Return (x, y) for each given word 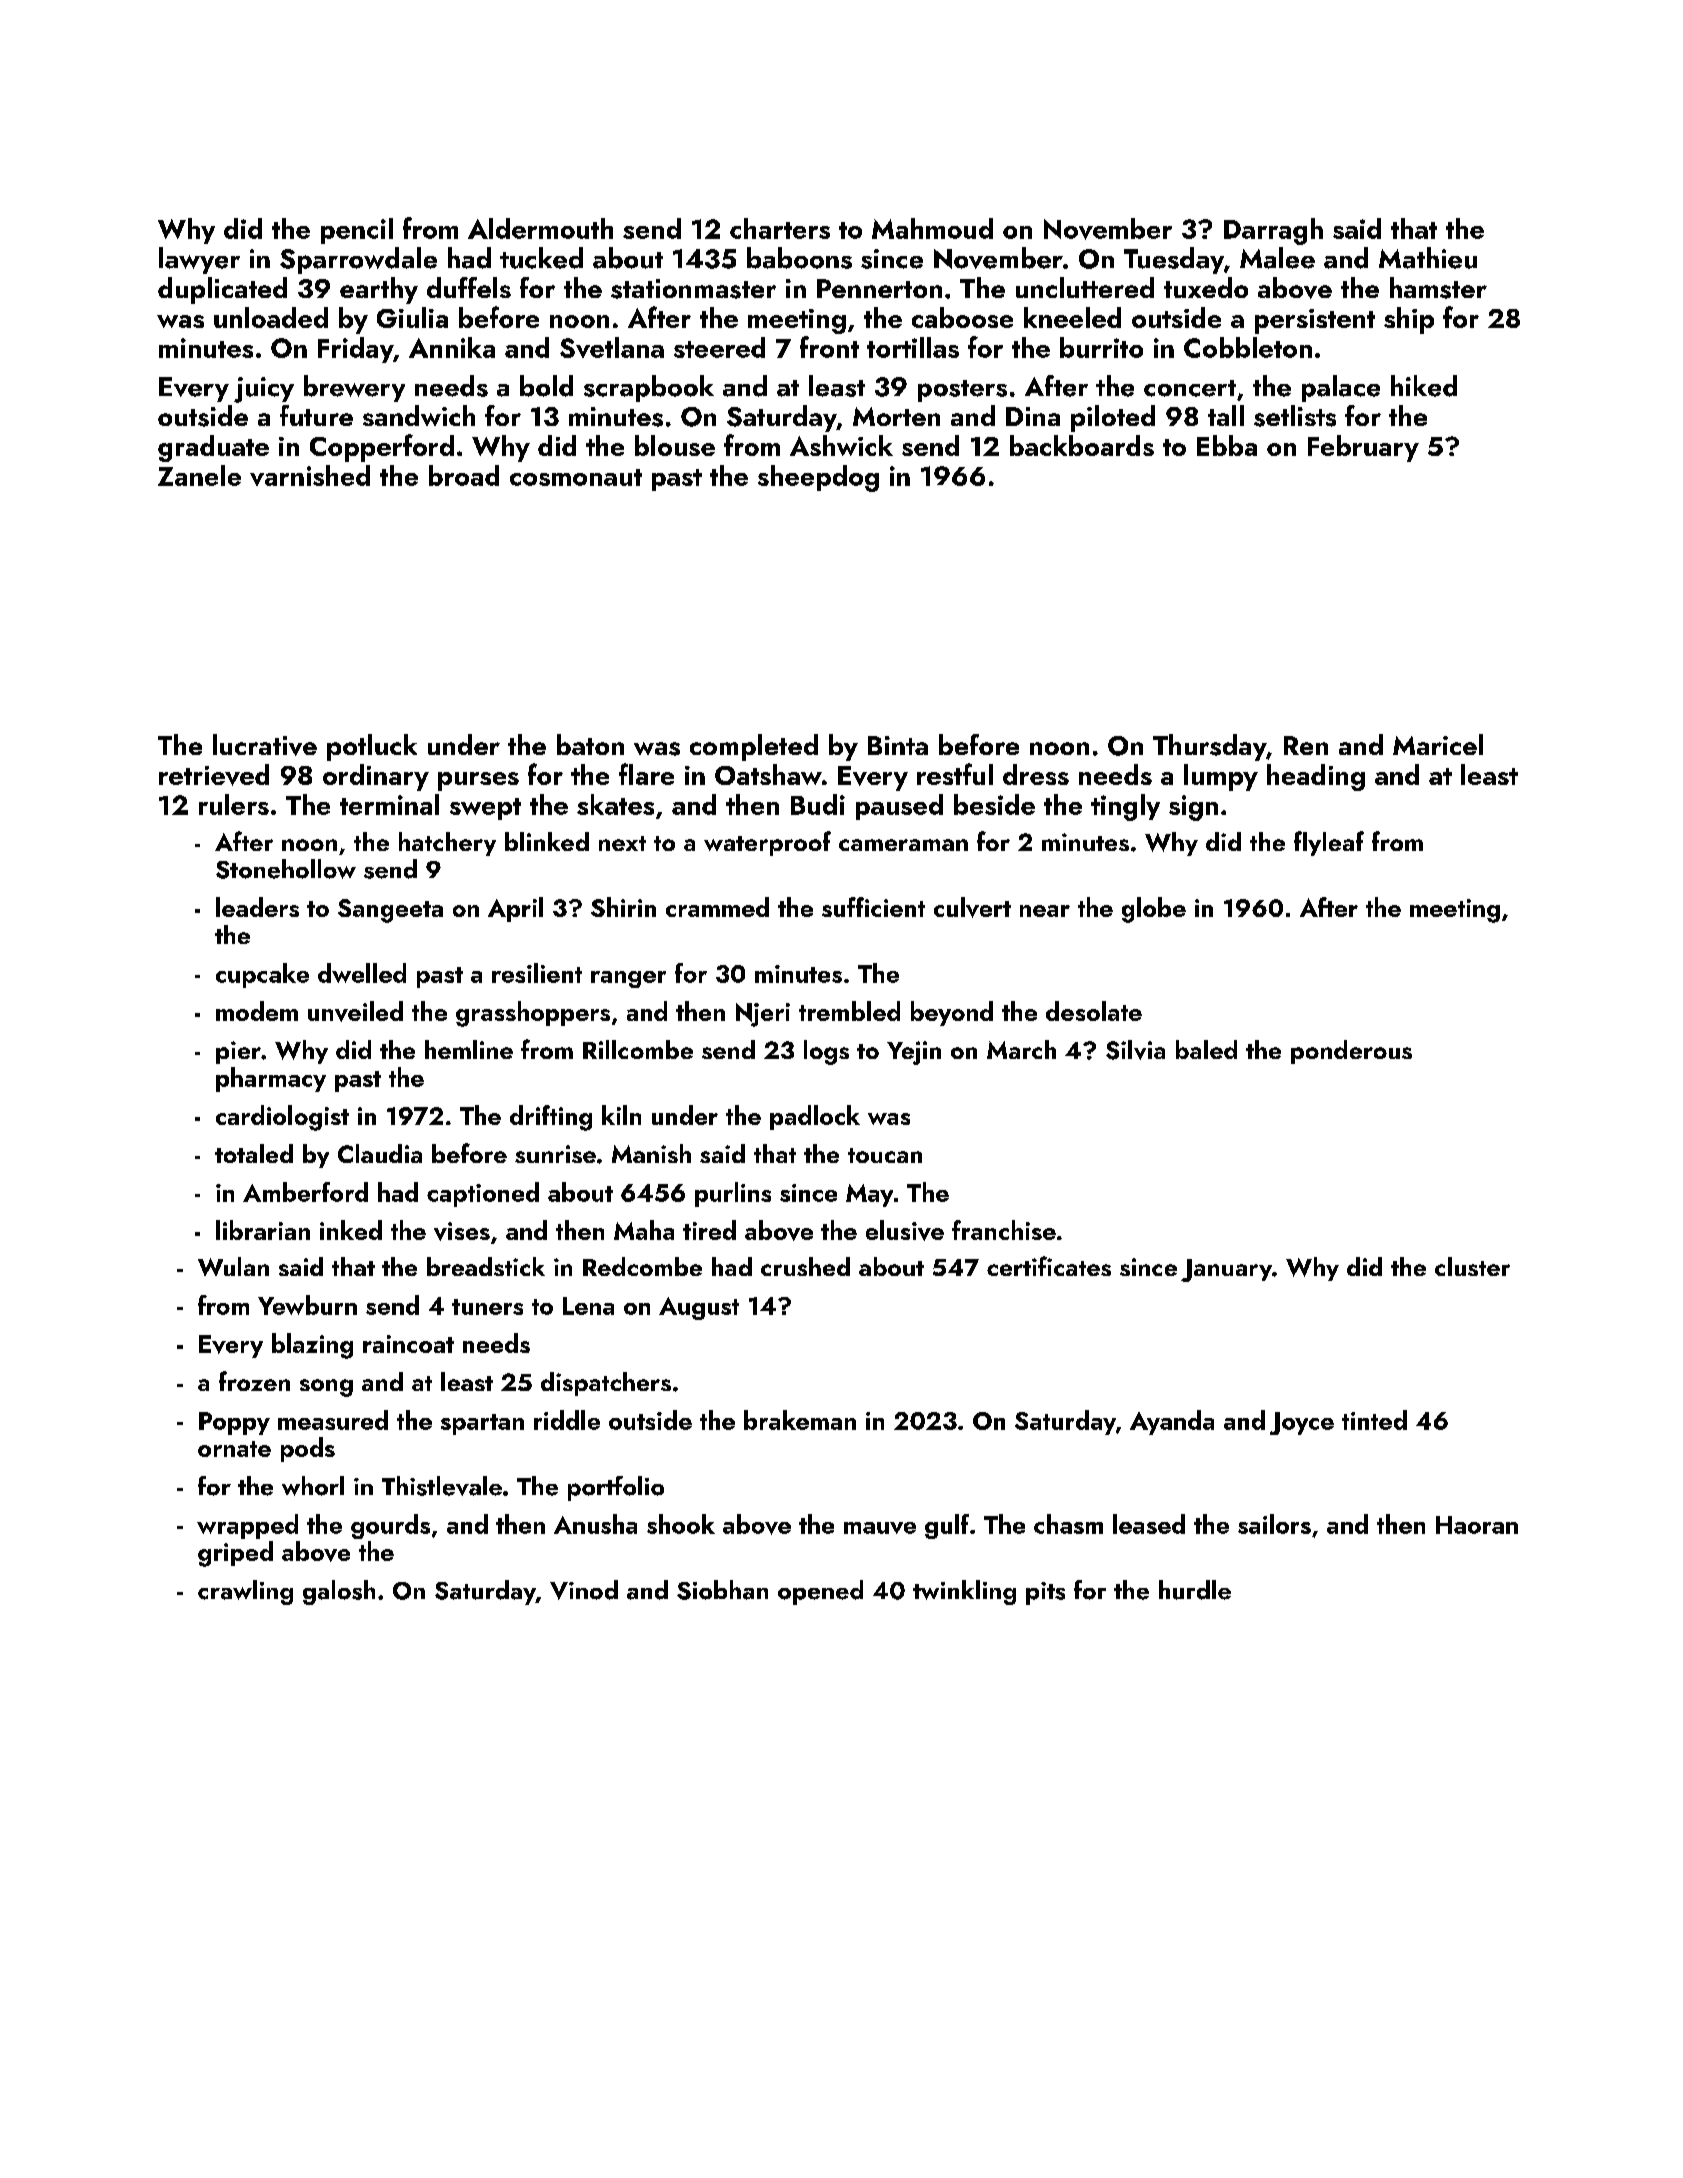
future (316, 415)
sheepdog (818, 478)
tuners (487, 1307)
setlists (1295, 416)
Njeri (763, 1015)
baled (1206, 1049)
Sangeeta (390, 911)
